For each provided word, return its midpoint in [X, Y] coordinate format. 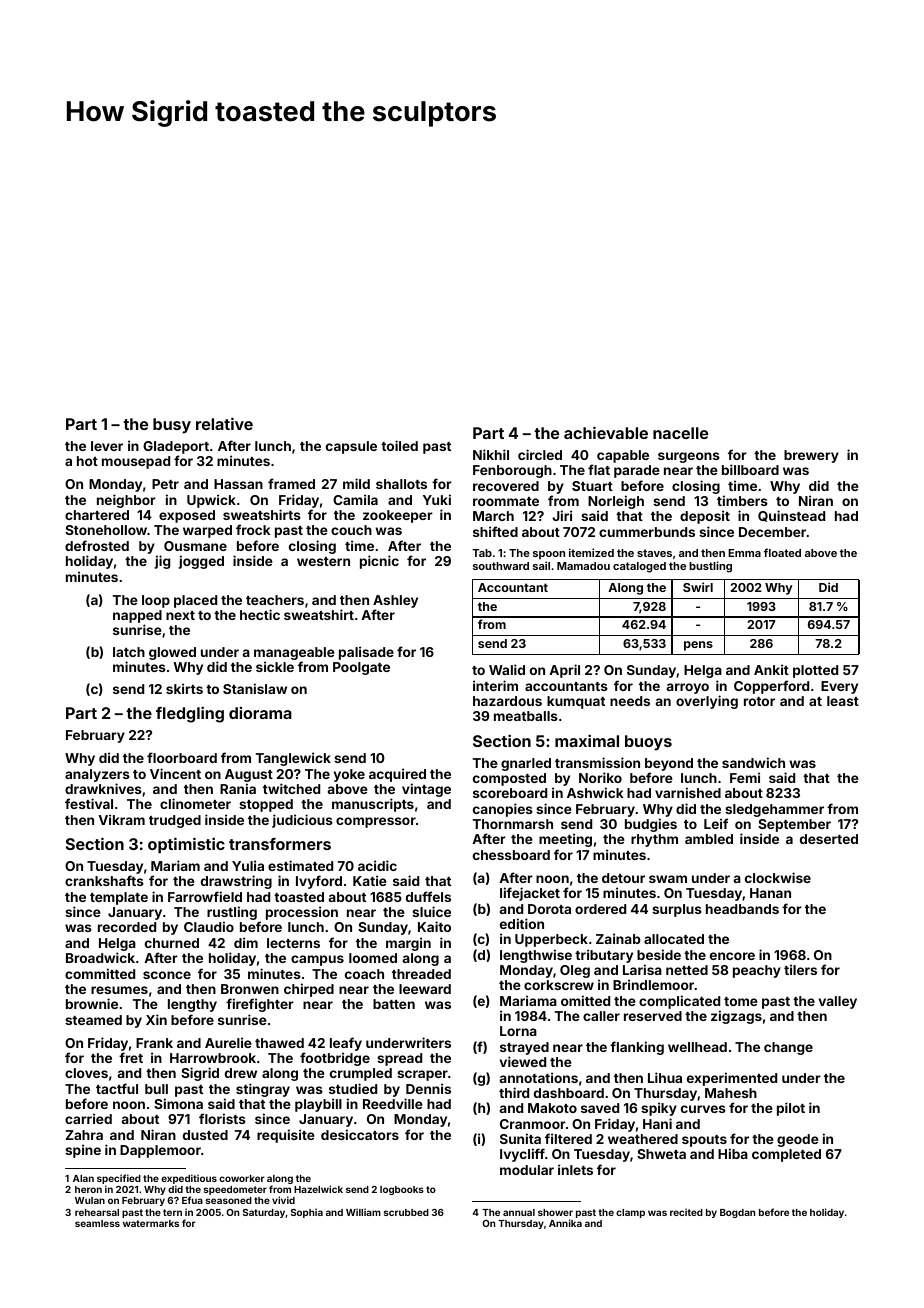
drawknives [103, 788]
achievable [606, 432]
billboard [750, 469]
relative [224, 423]
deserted [829, 839]
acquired [397, 775]
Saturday [264, 1213]
